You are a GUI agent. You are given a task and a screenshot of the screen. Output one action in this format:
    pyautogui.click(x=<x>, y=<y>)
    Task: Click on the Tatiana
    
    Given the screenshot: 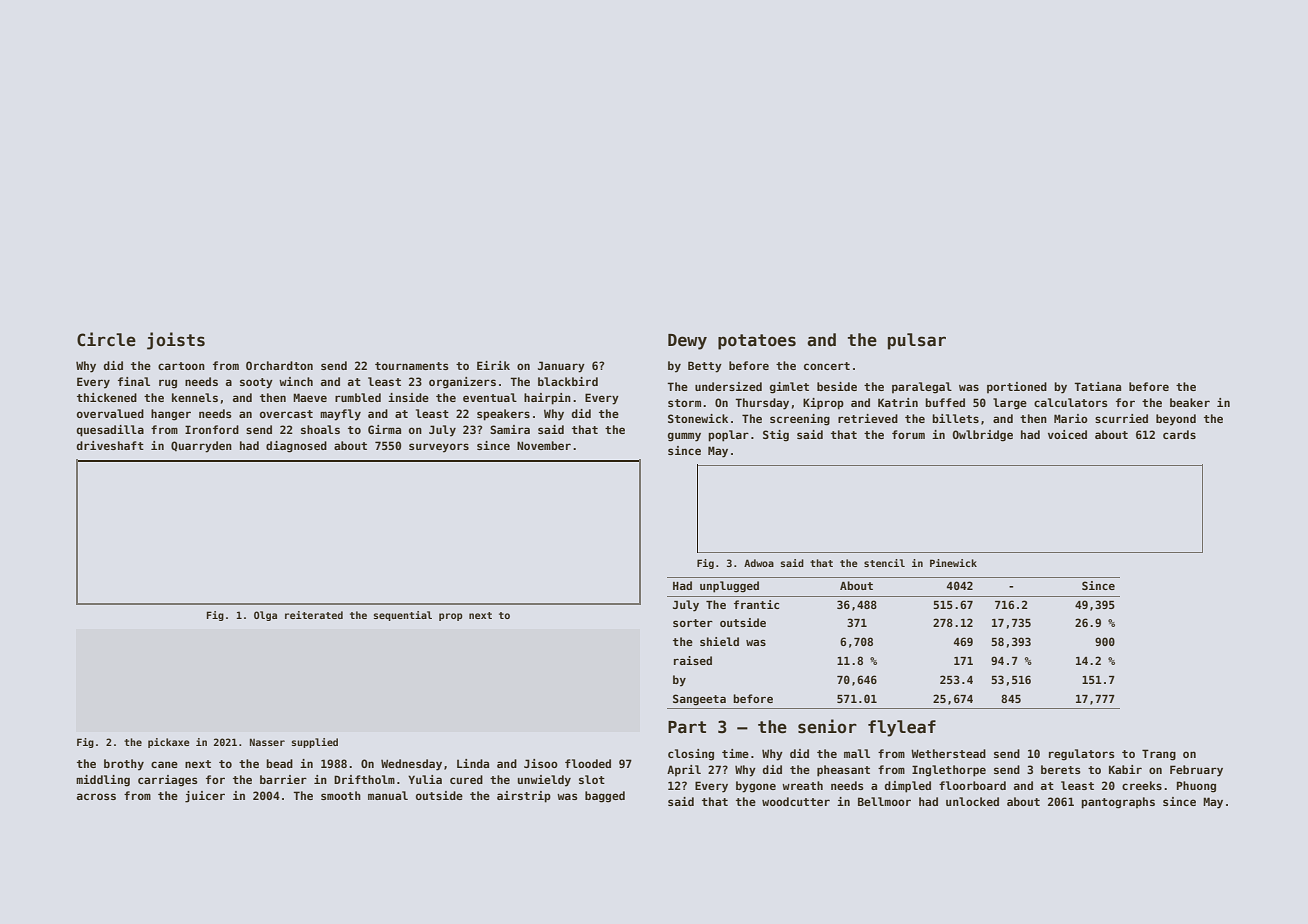 What is the action you would take?
    pyautogui.click(x=1097, y=386)
